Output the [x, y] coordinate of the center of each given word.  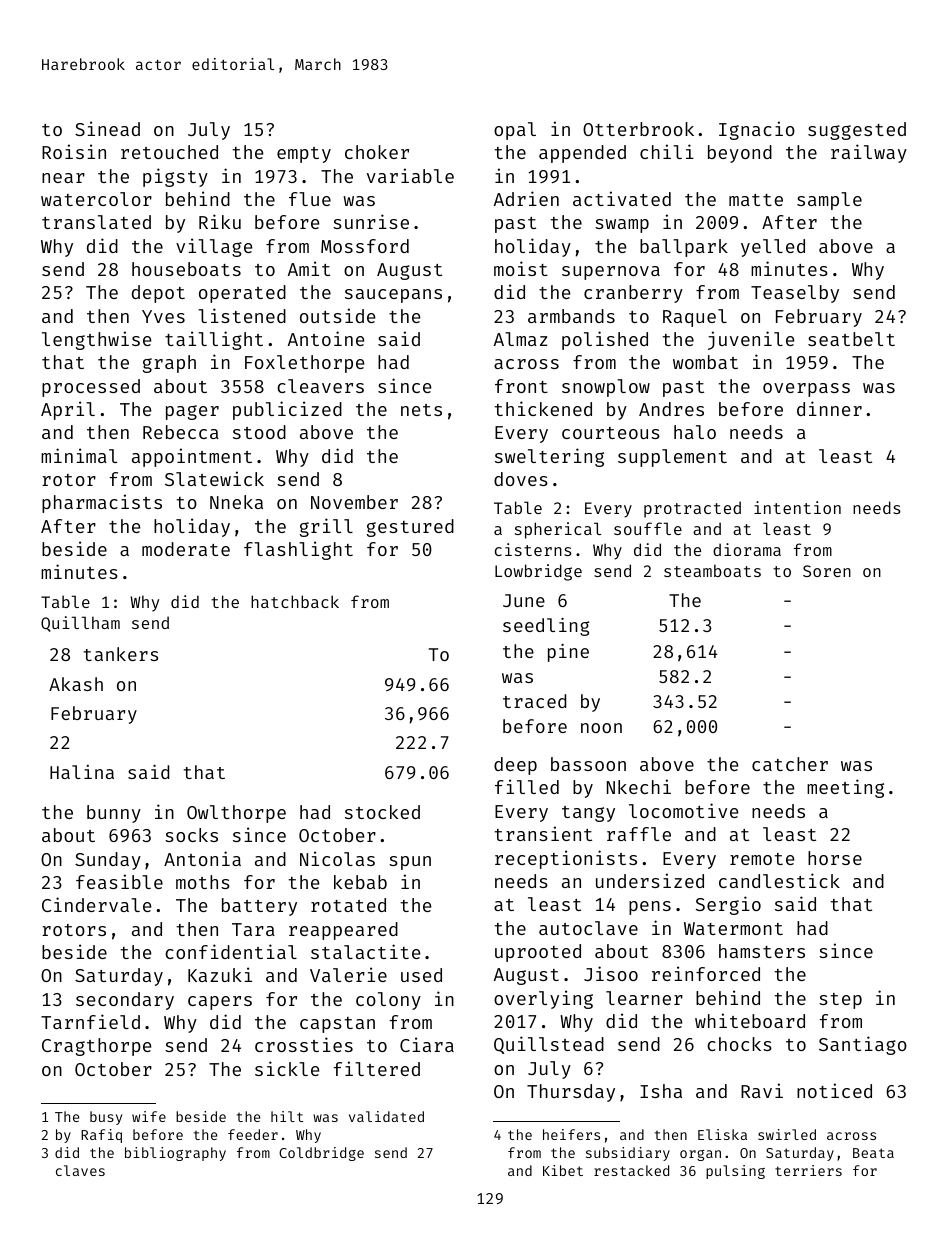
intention [797, 507]
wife [149, 1116]
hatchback [295, 601]
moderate [186, 549]
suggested [857, 131]
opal [515, 131]
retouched [169, 152]
